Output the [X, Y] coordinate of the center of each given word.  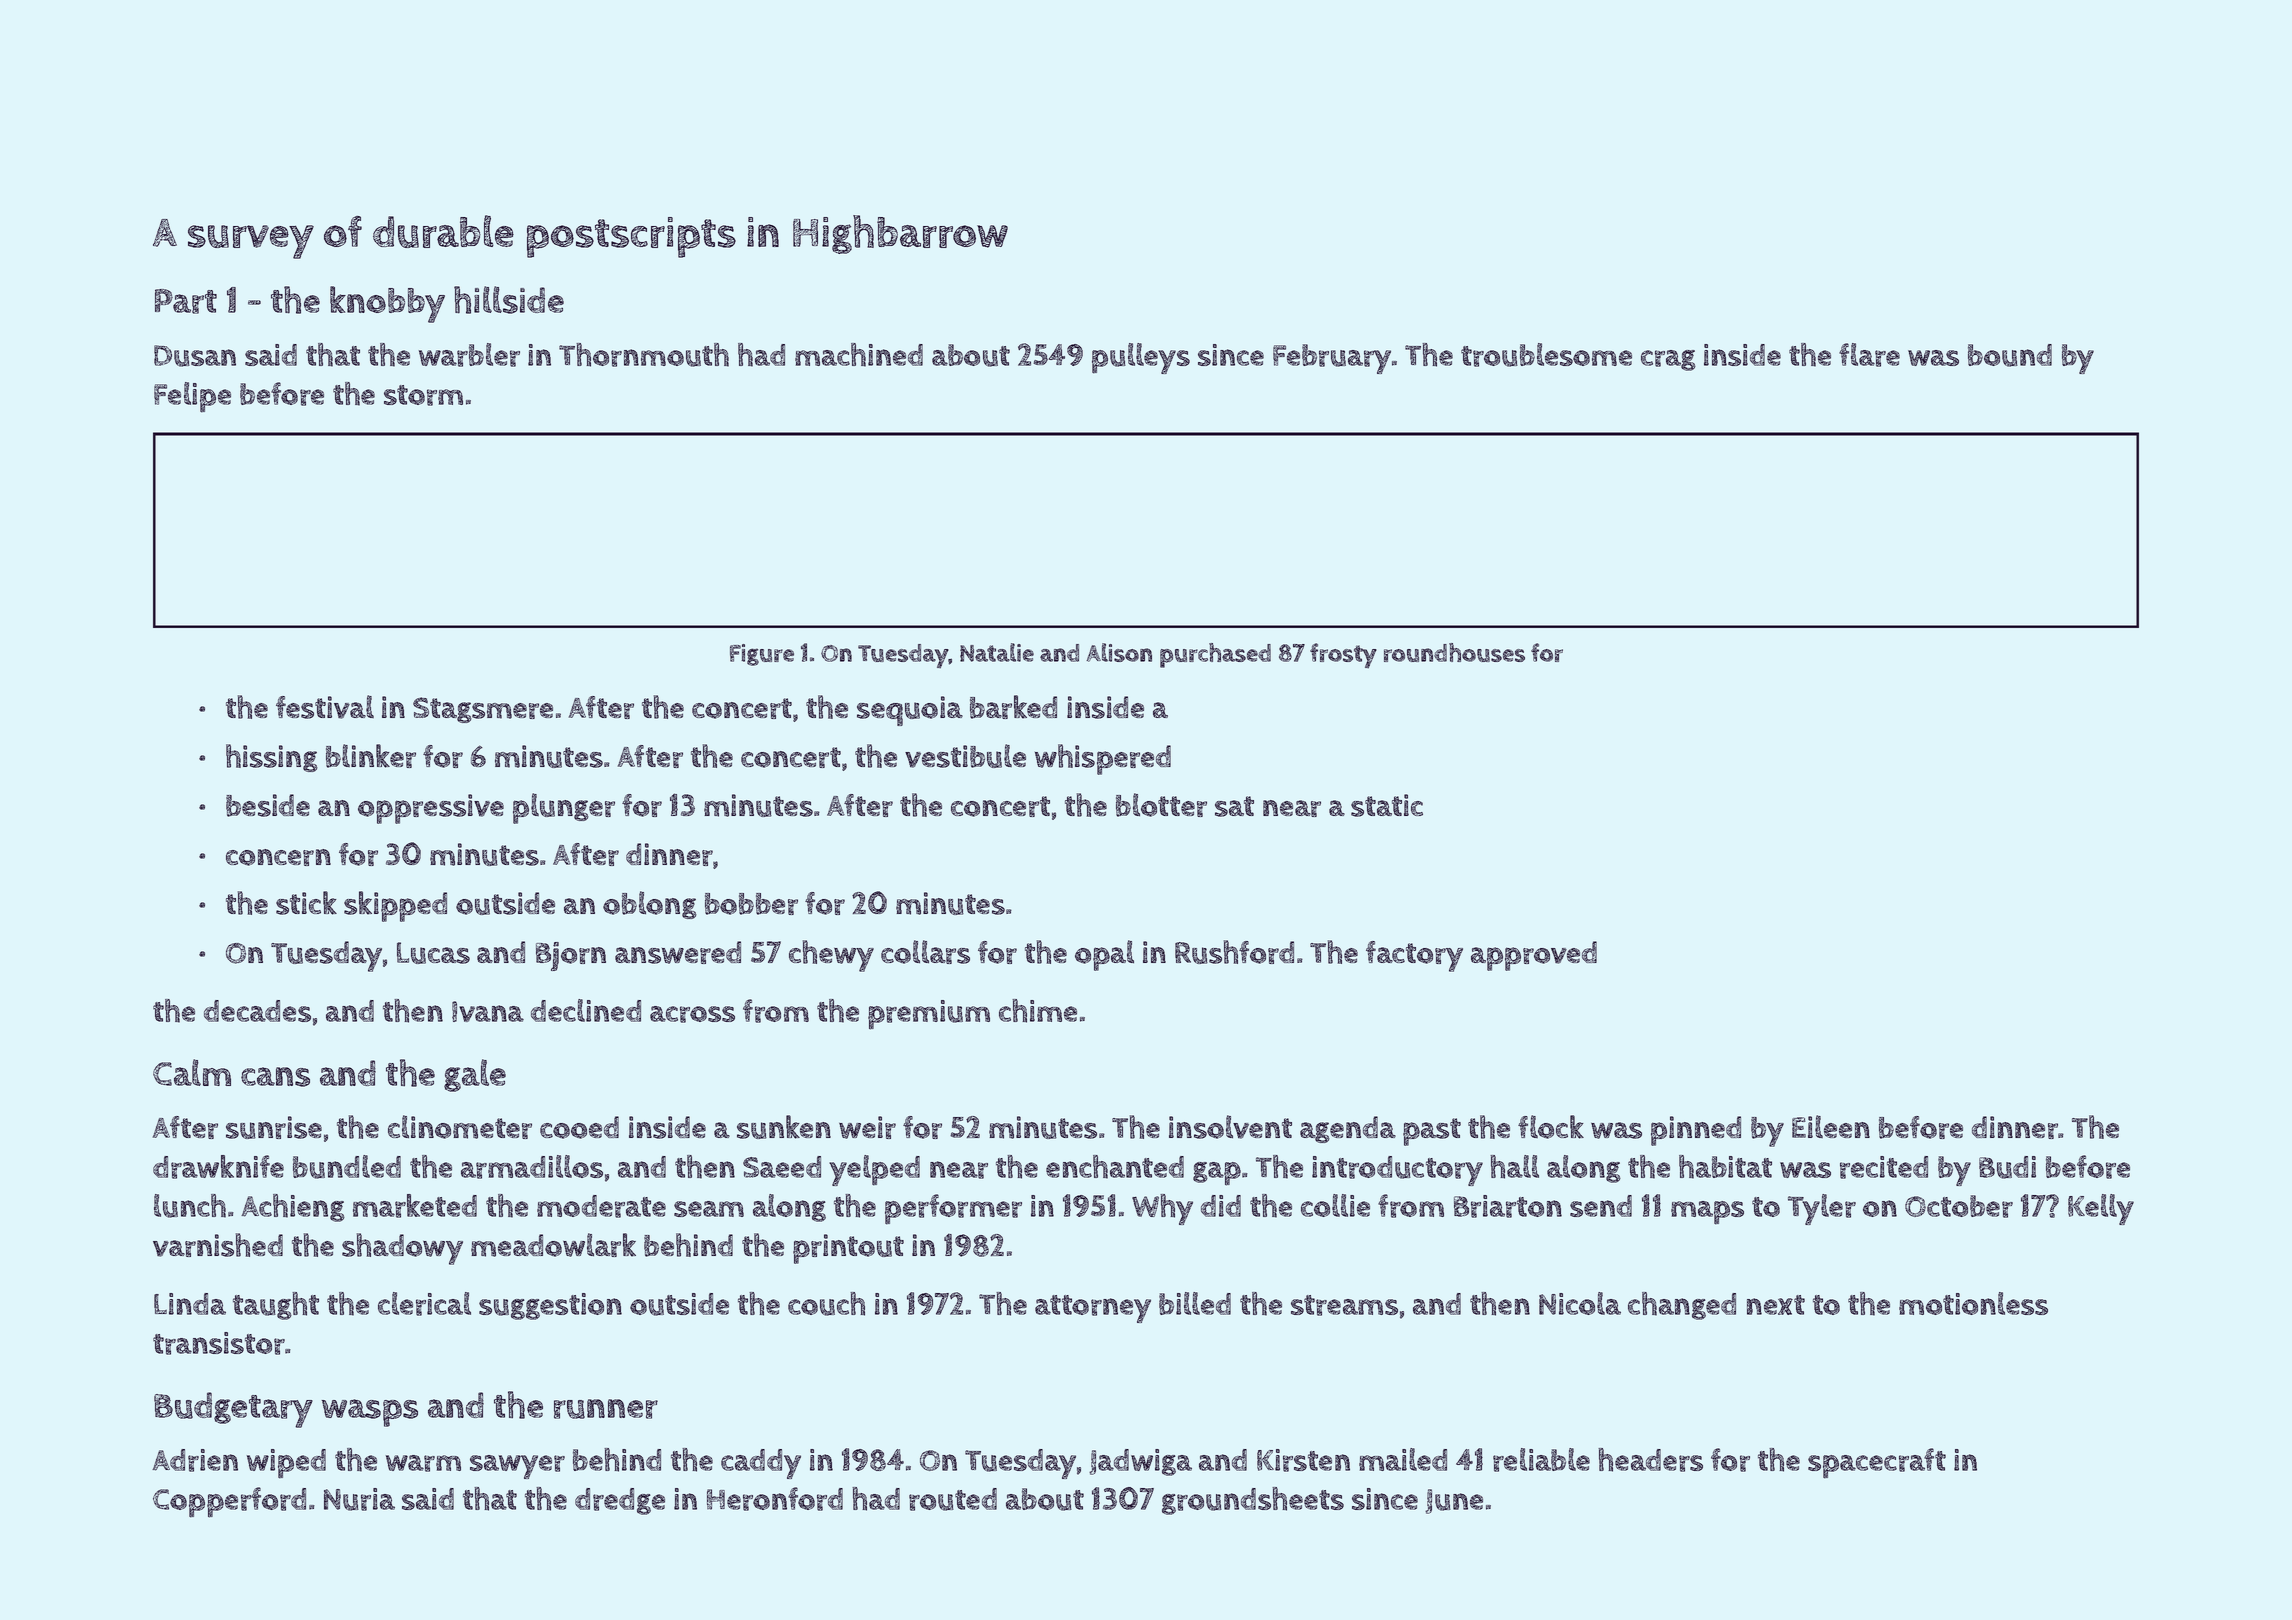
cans [275, 1077]
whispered [1103, 759]
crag [1668, 360]
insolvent [1230, 1127]
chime [1038, 1011]
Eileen [1831, 1126]
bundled [347, 1167]
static [1387, 805]
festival [325, 707]
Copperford [229, 1502]
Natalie [997, 652]
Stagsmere [483, 710]
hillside [509, 300]
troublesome [1546, 355]
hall [1514, 1167]
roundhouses [1454, 652]
